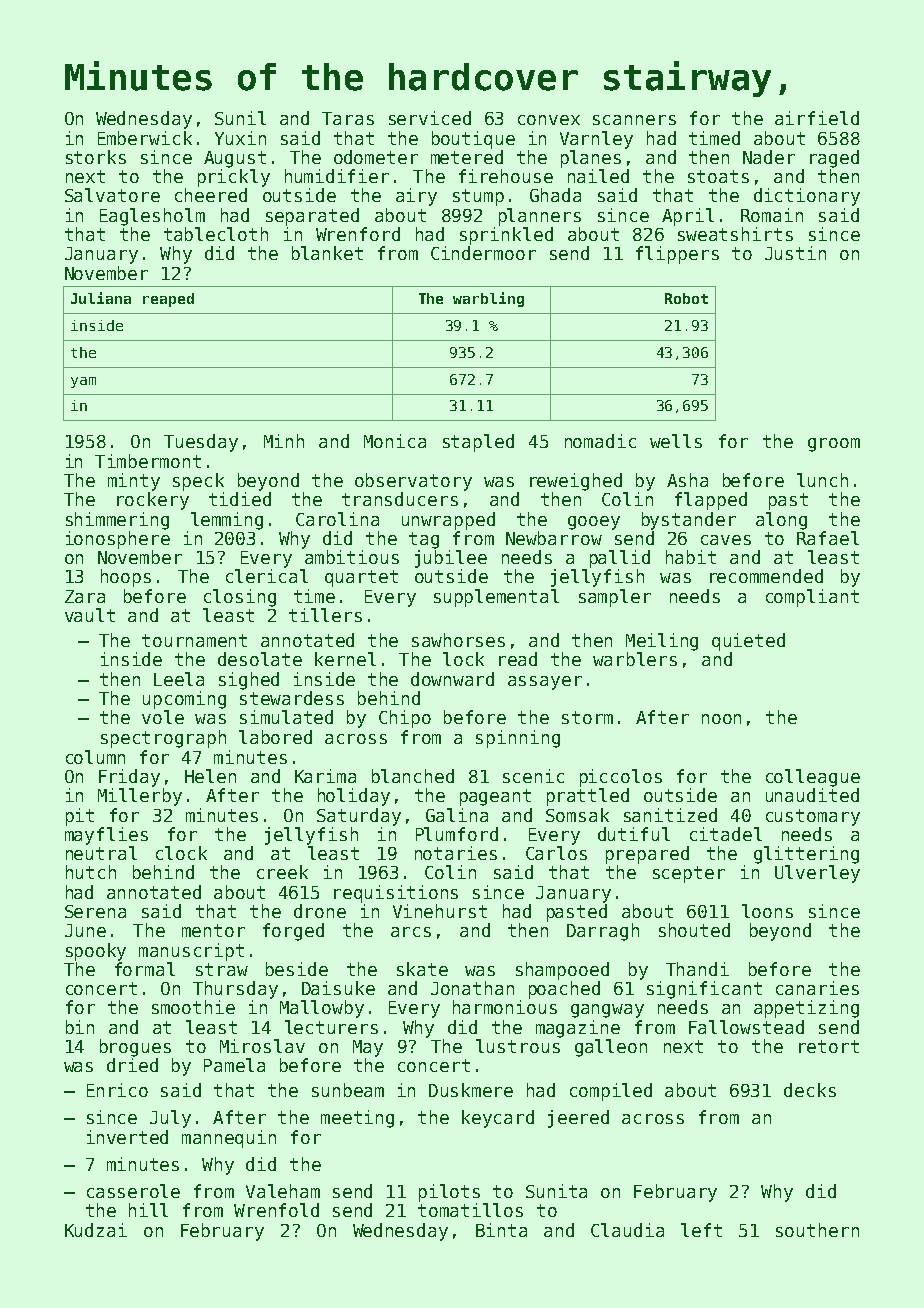 Image resolution: width=924 pixels, height=1308 pixels. What do you see at coordinates (96, 1230) in the page?
I see `Kudzai` at bounding box center [96, 1230].
